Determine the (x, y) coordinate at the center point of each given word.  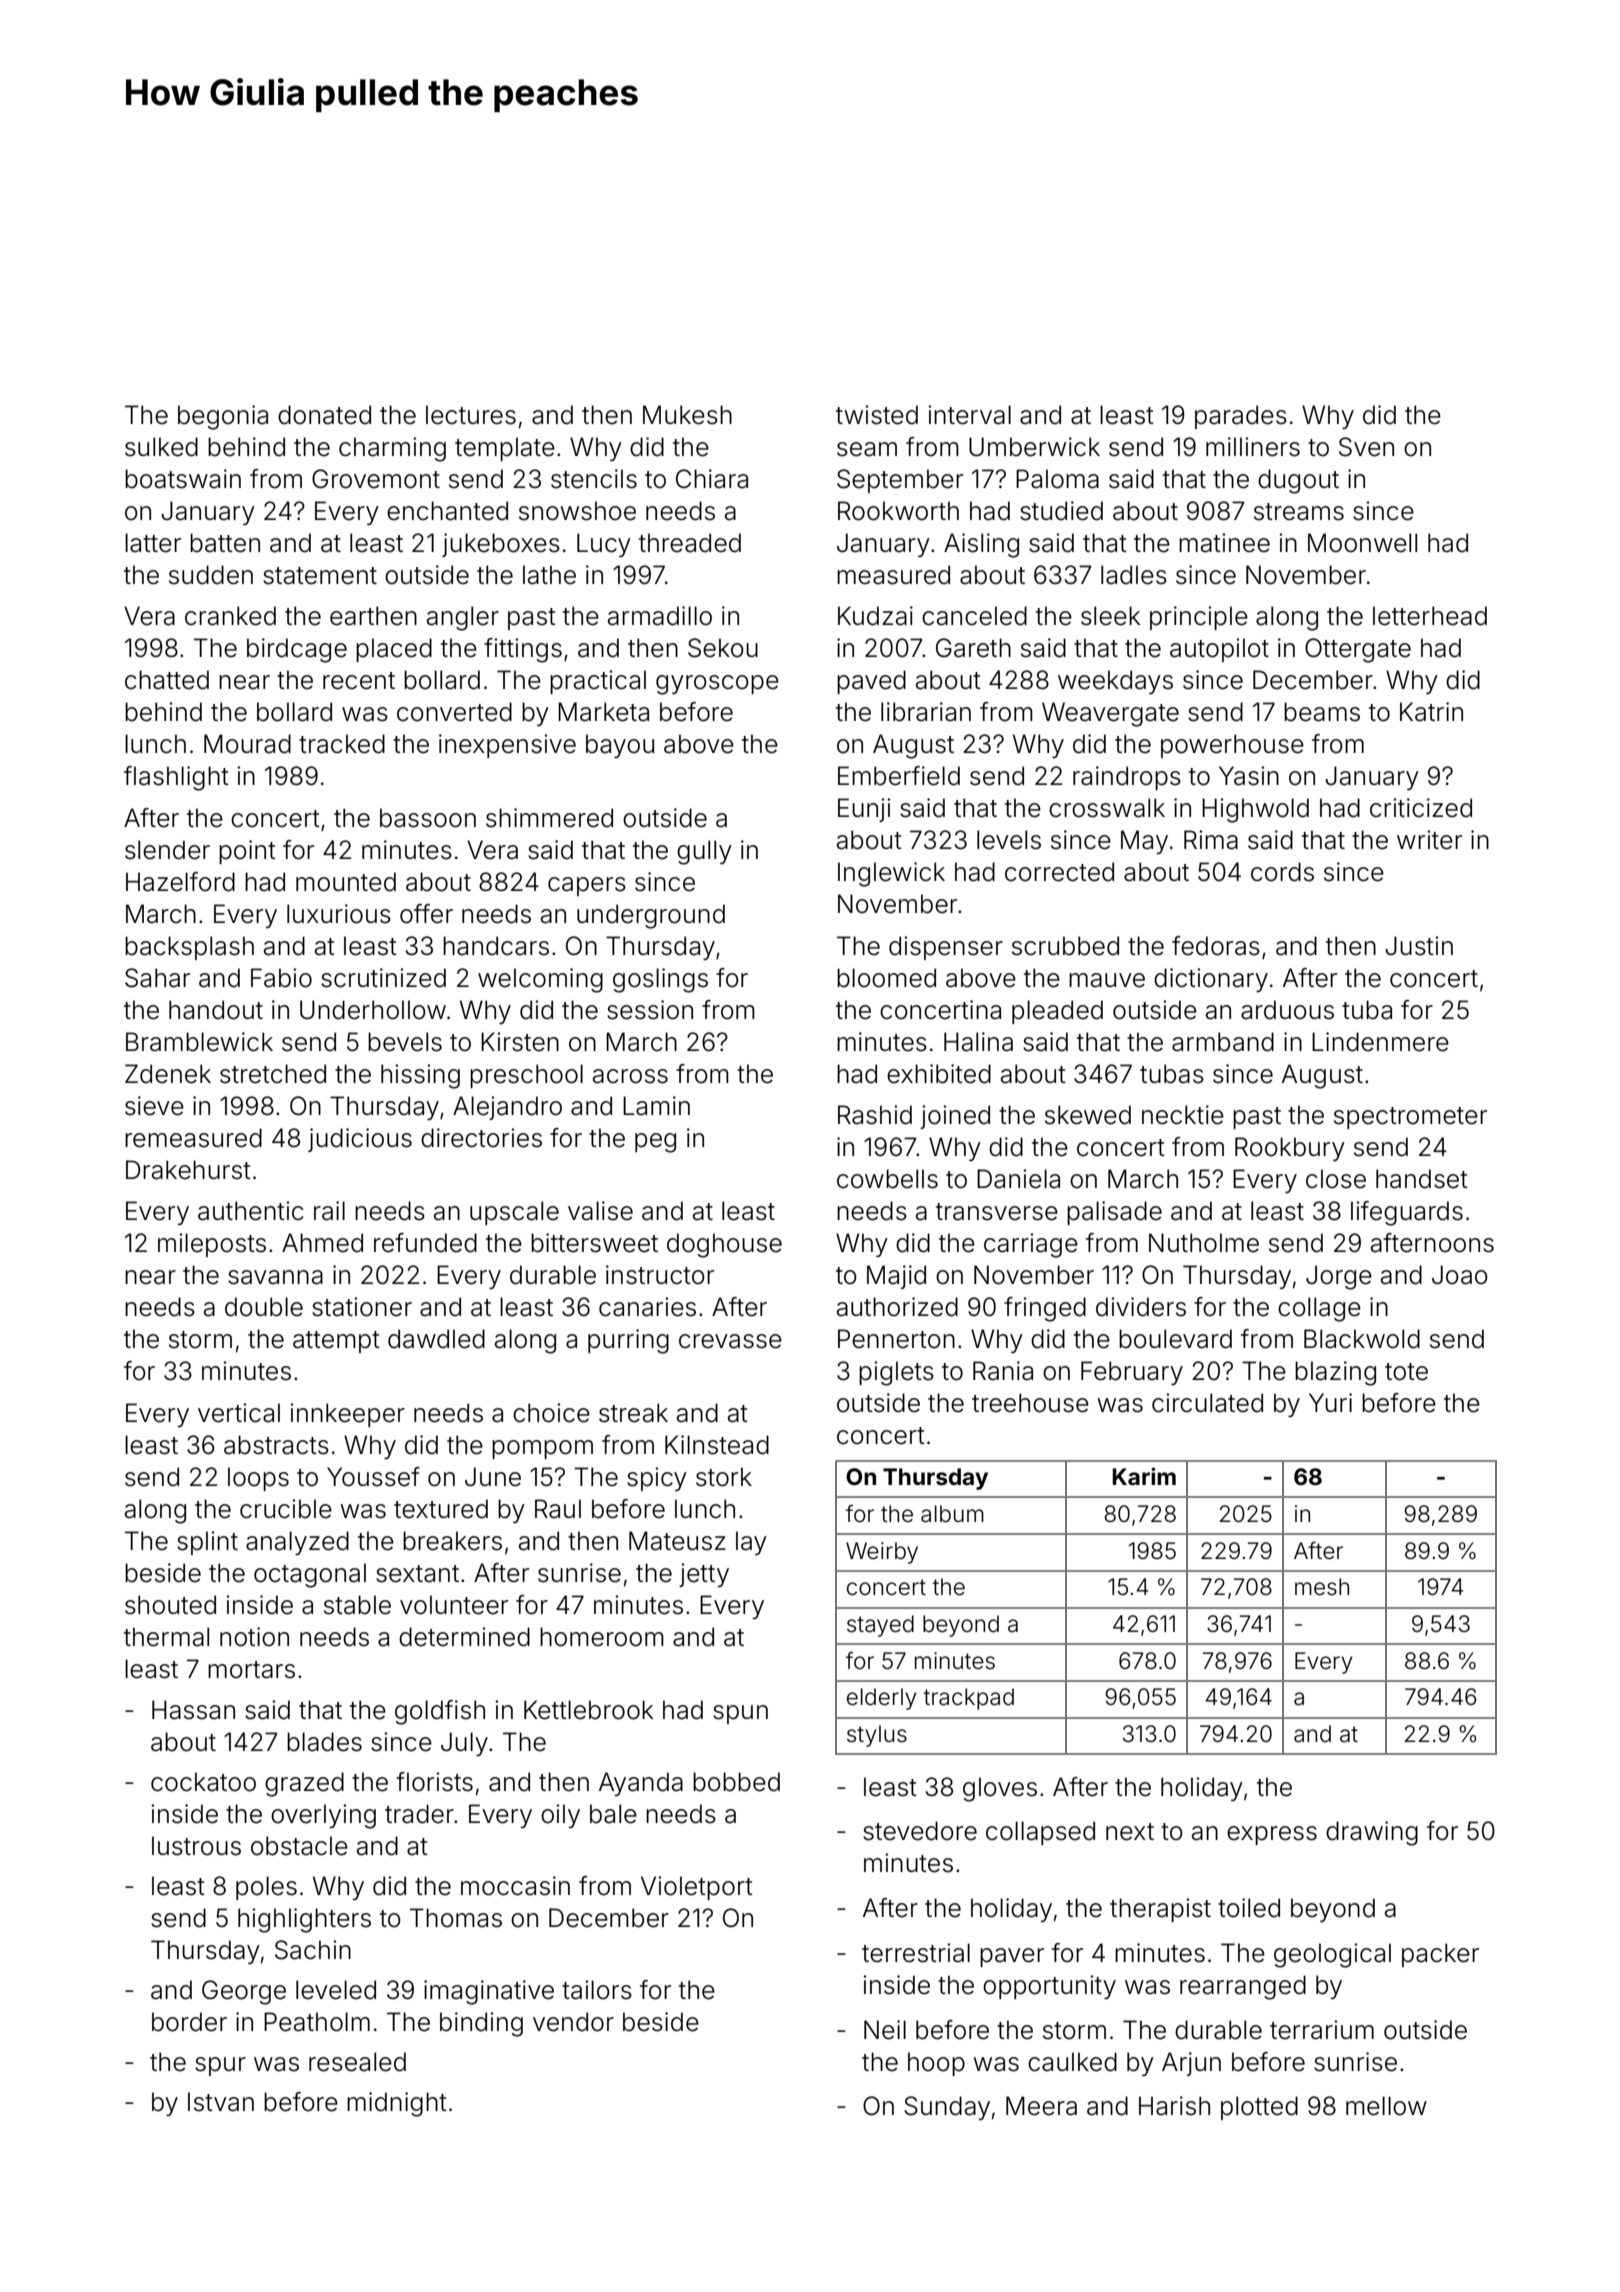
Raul (558, 1509)
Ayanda (641, 1784)
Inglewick (891, 874)
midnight (397, 2104)
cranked (230, 616)
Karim (1144, 1476)
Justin (1419, 946)
